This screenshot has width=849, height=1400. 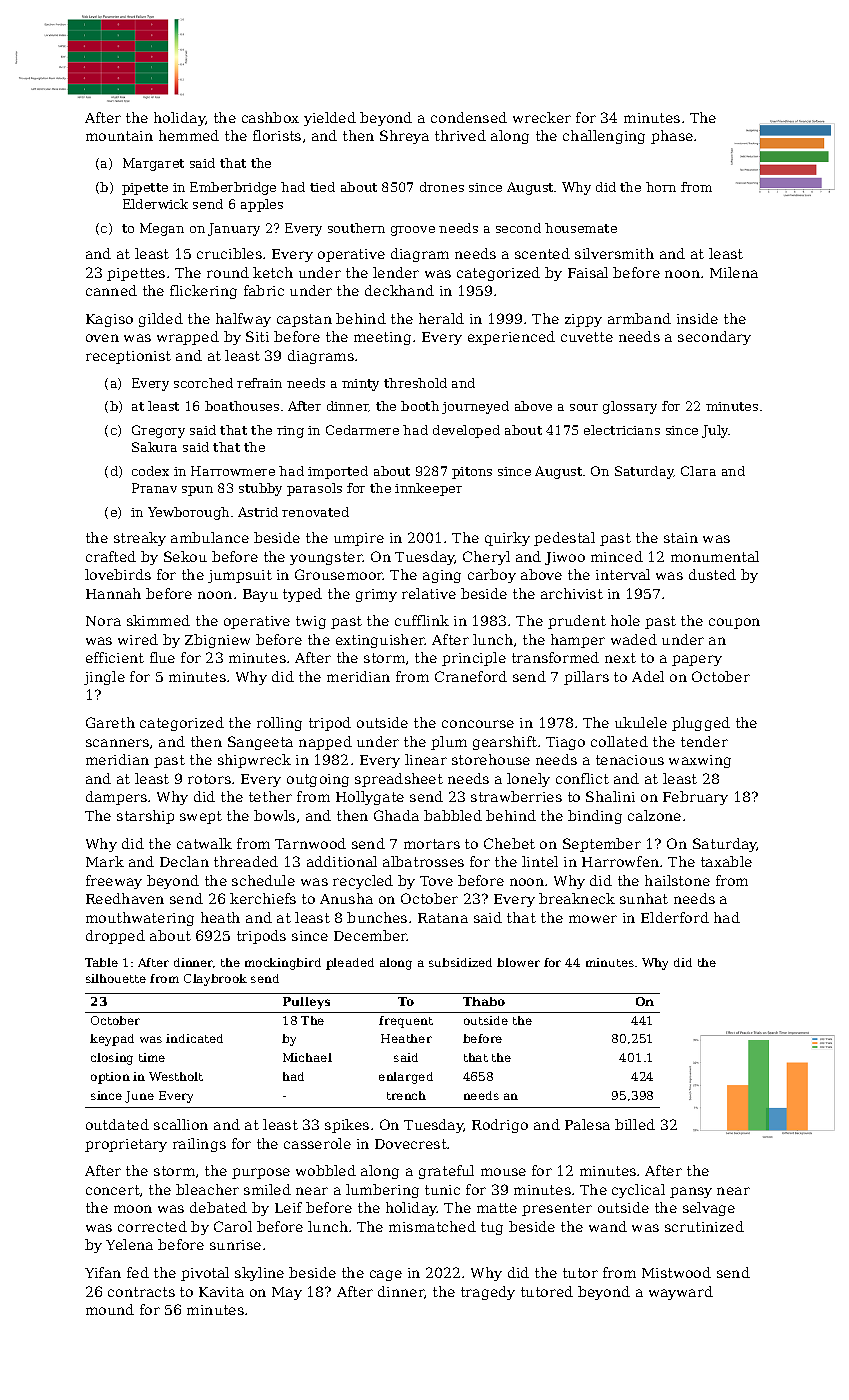 I want to click on lender, so click(x=396, y=272).
